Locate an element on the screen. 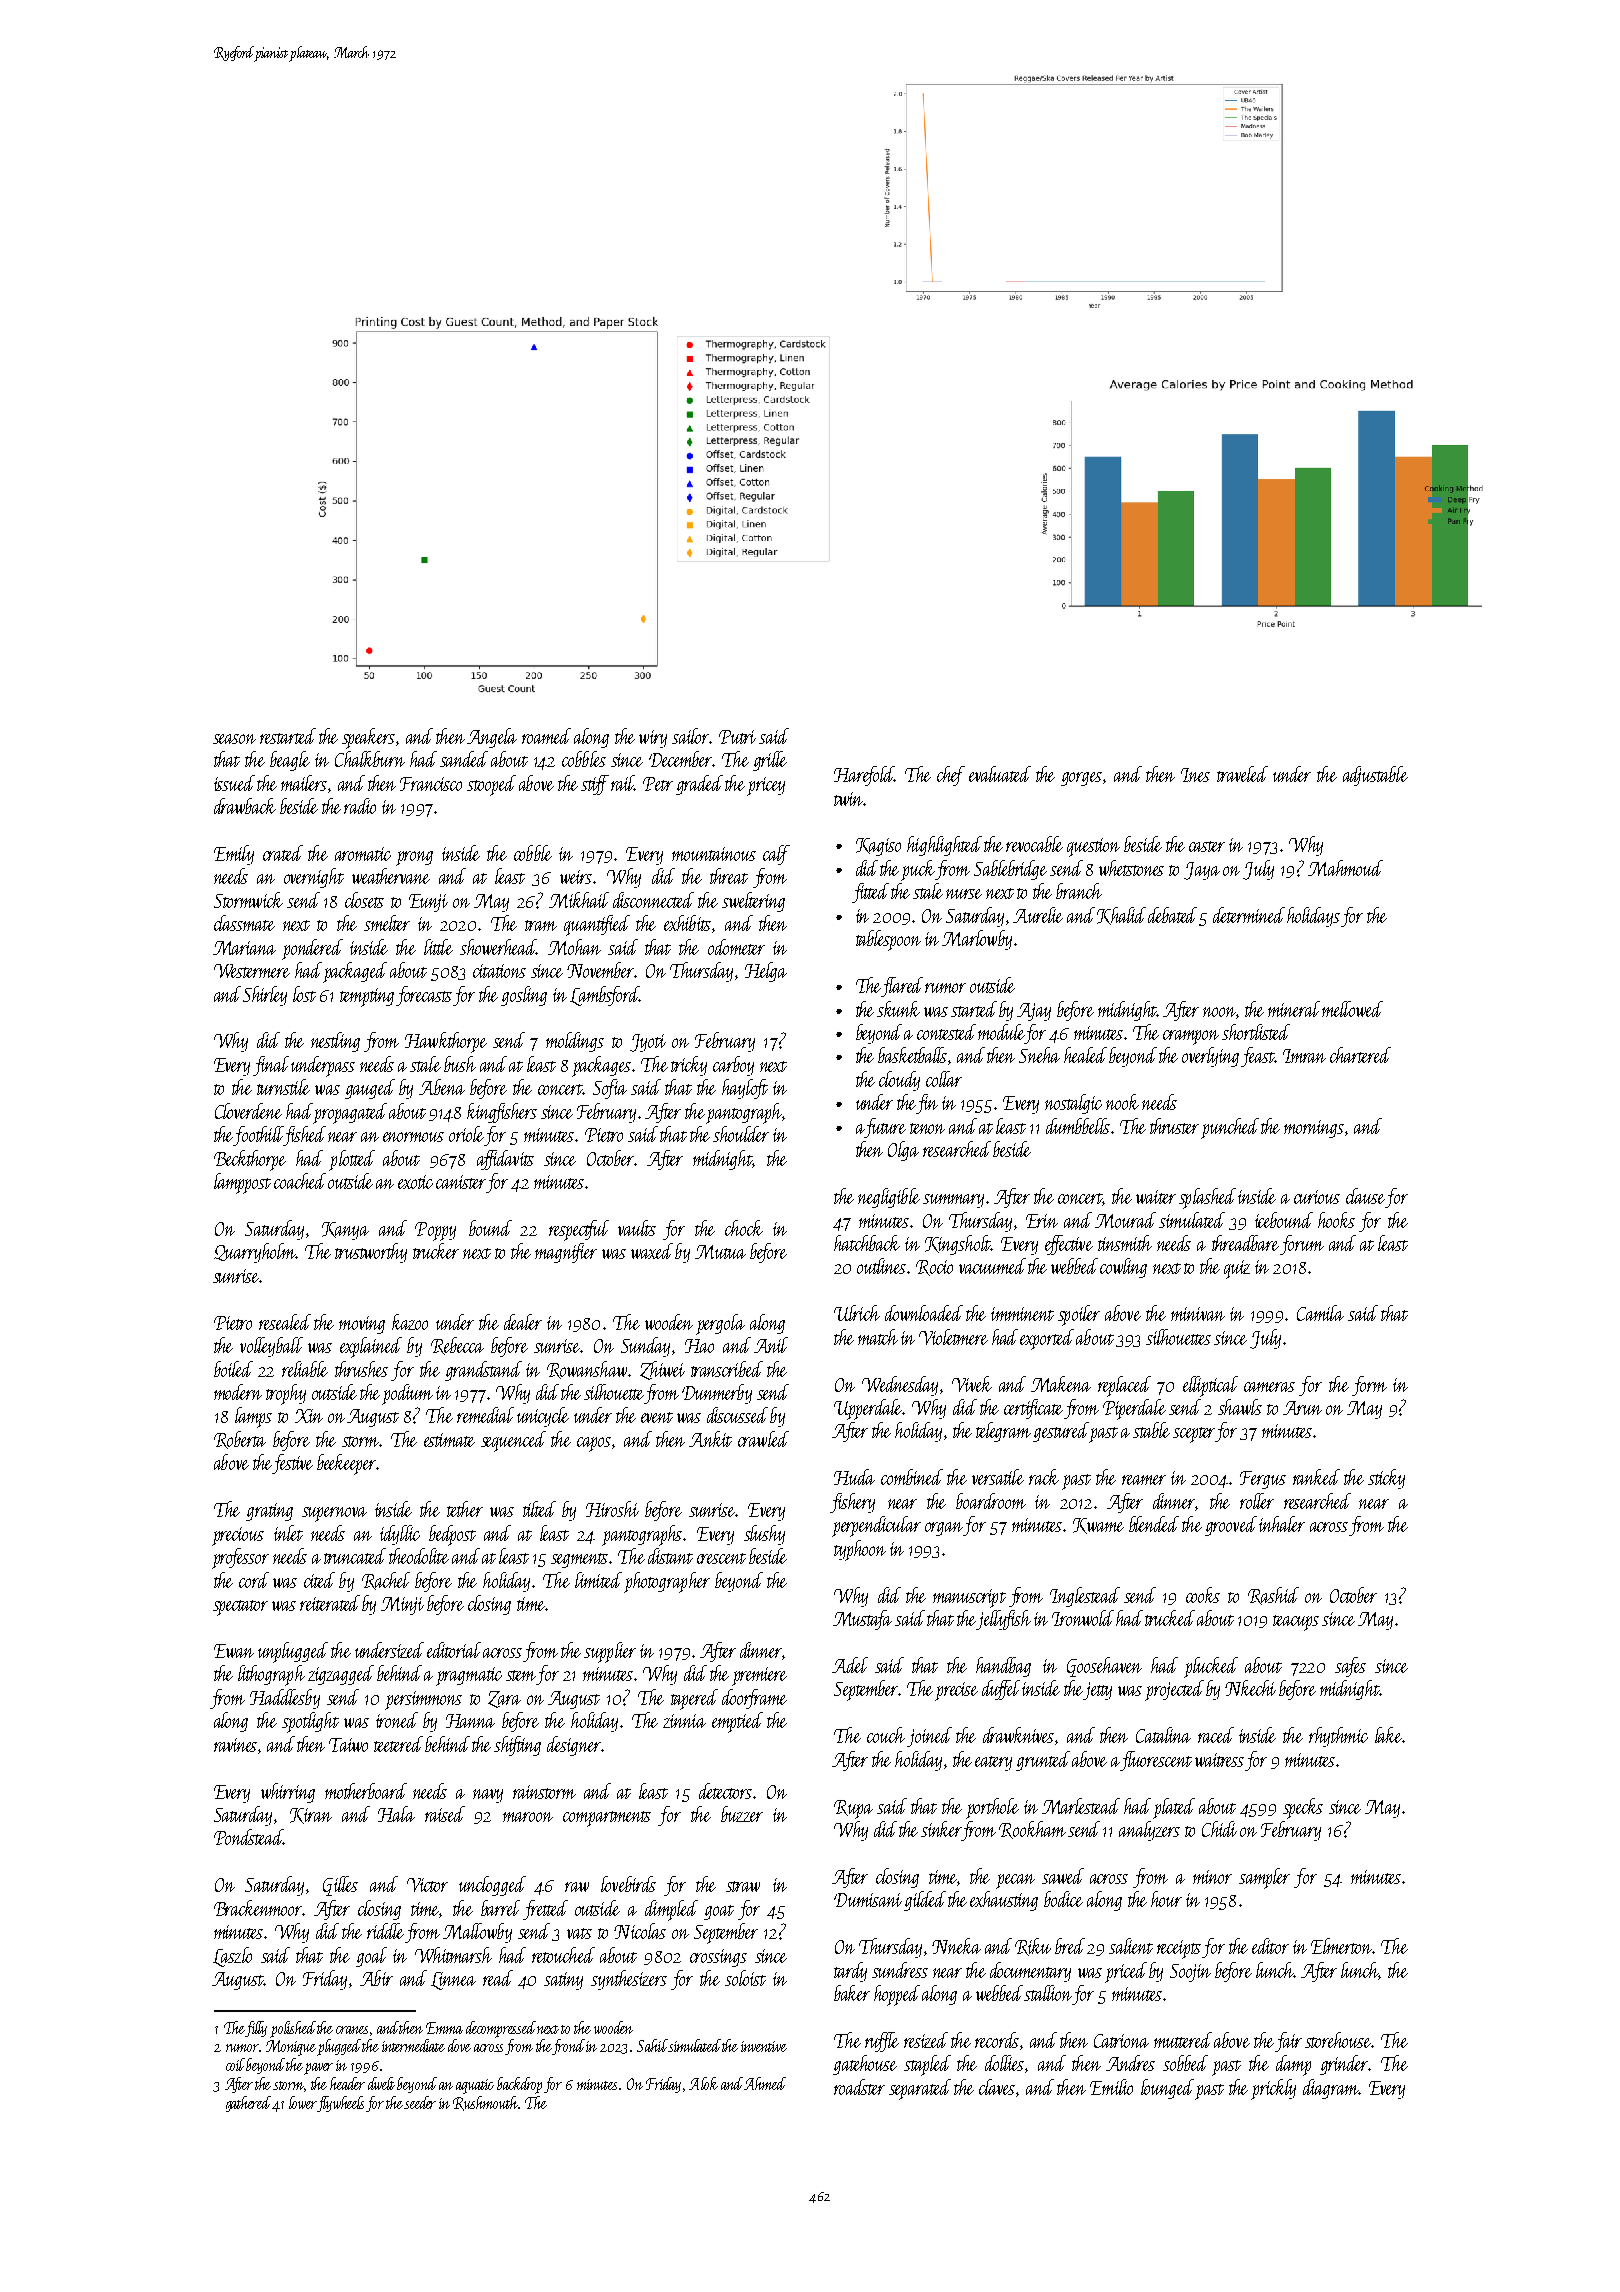 The height and width of the screenshot is (2292, 1620). grille is located at coordinates (770, 761).
